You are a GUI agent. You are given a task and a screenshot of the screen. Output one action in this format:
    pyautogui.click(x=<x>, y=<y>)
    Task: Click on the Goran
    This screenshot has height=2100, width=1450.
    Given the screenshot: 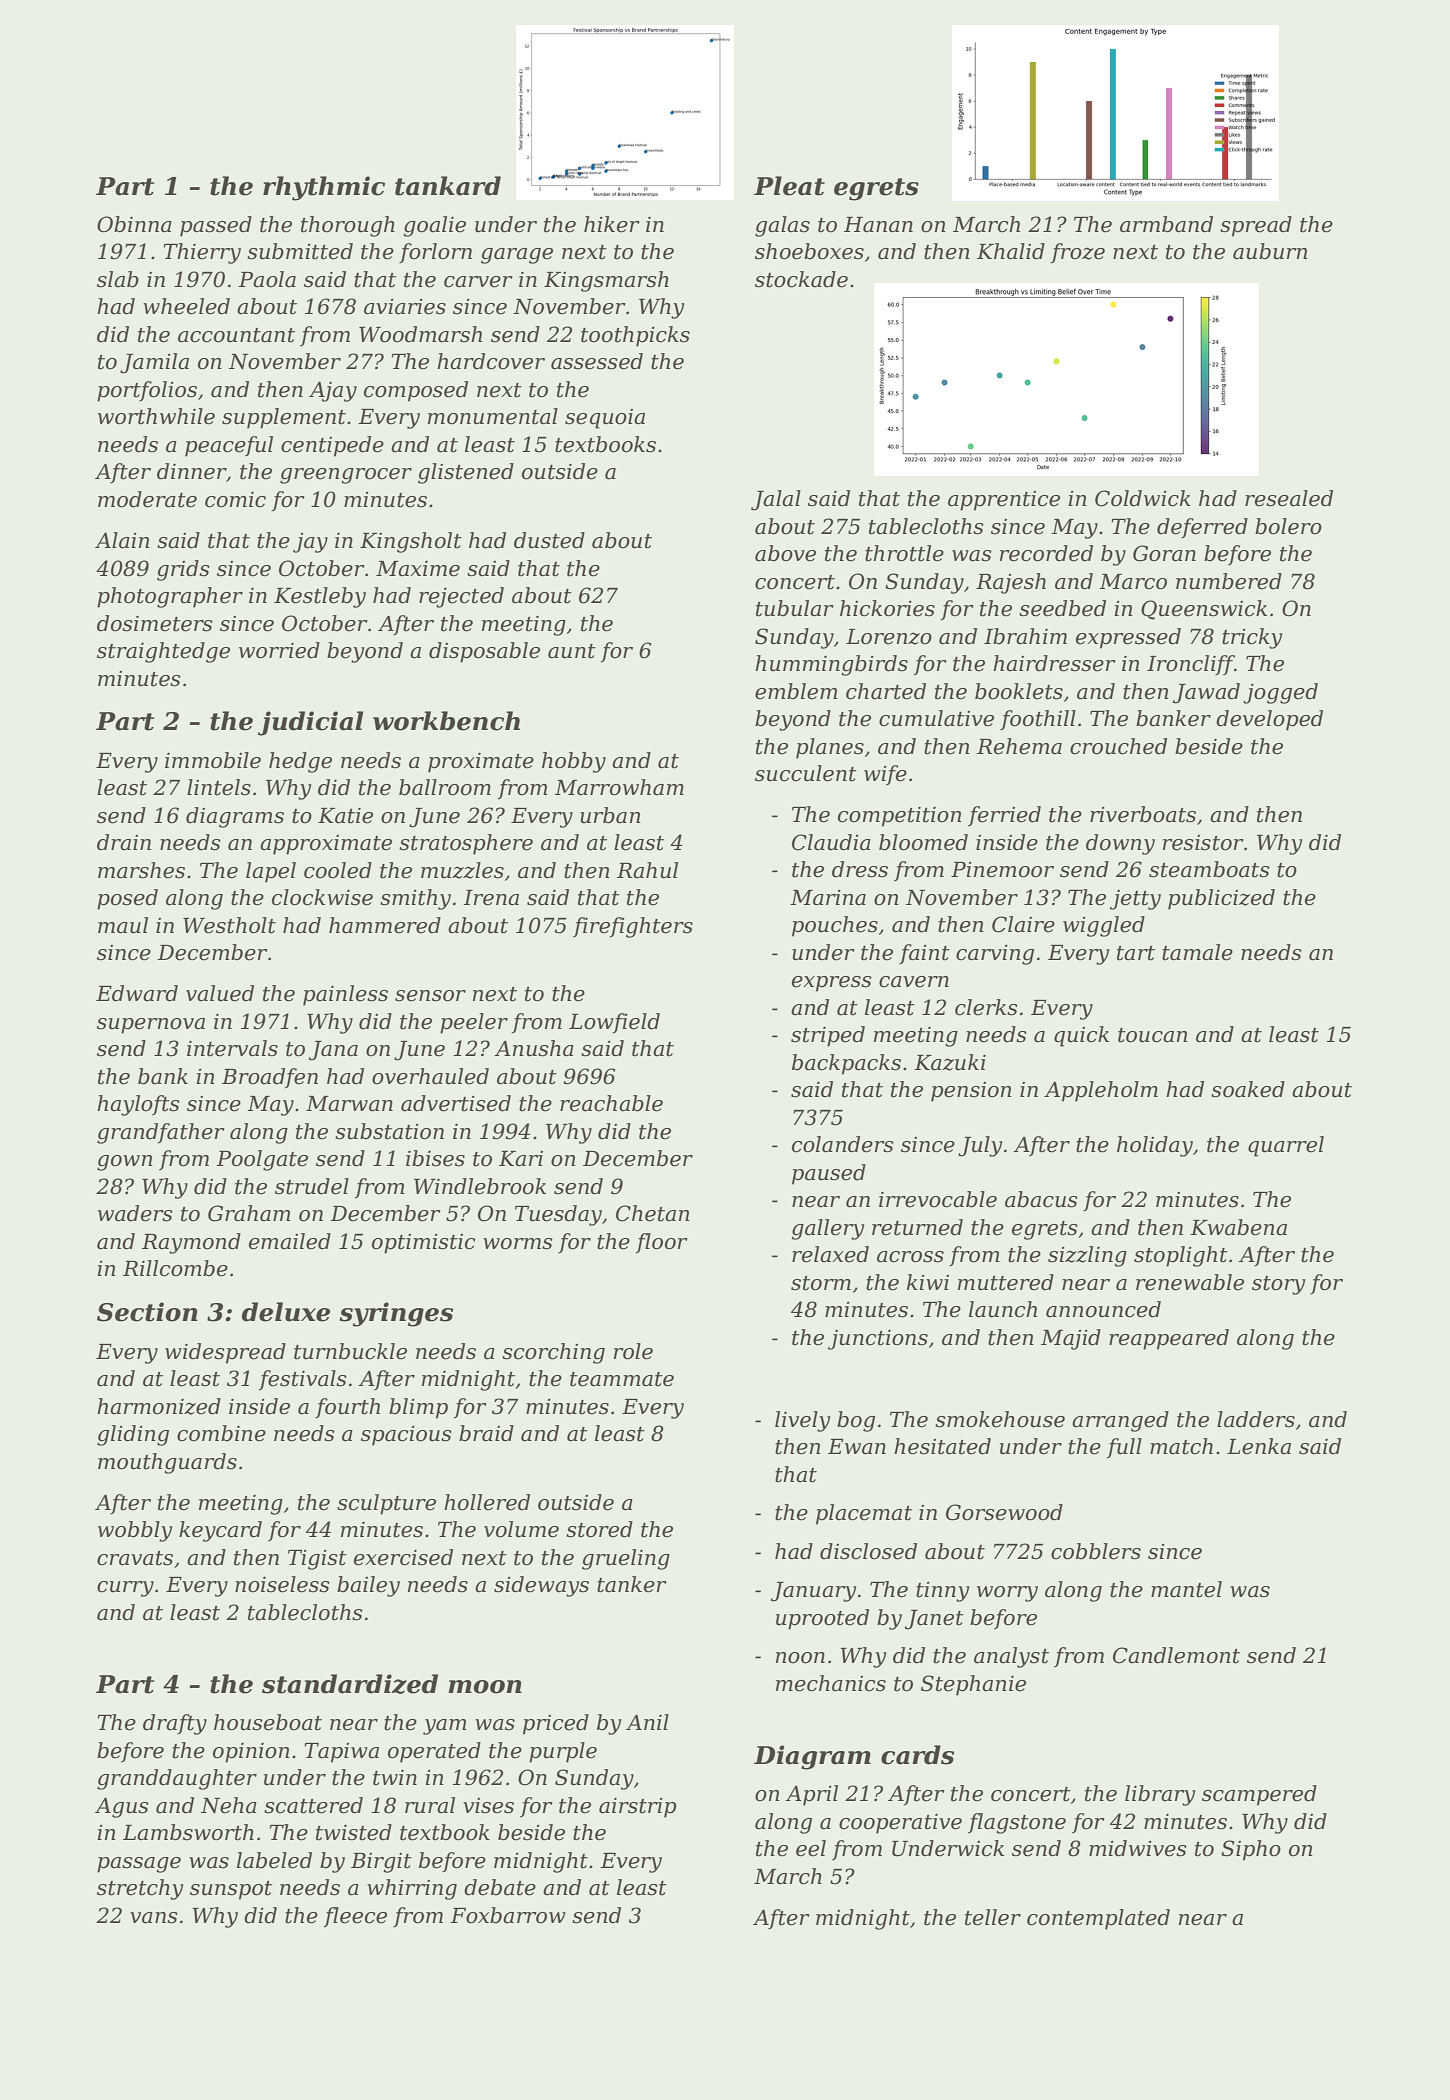 What is the action you would take?
    pyautogui.click(x=1164, y=553)
